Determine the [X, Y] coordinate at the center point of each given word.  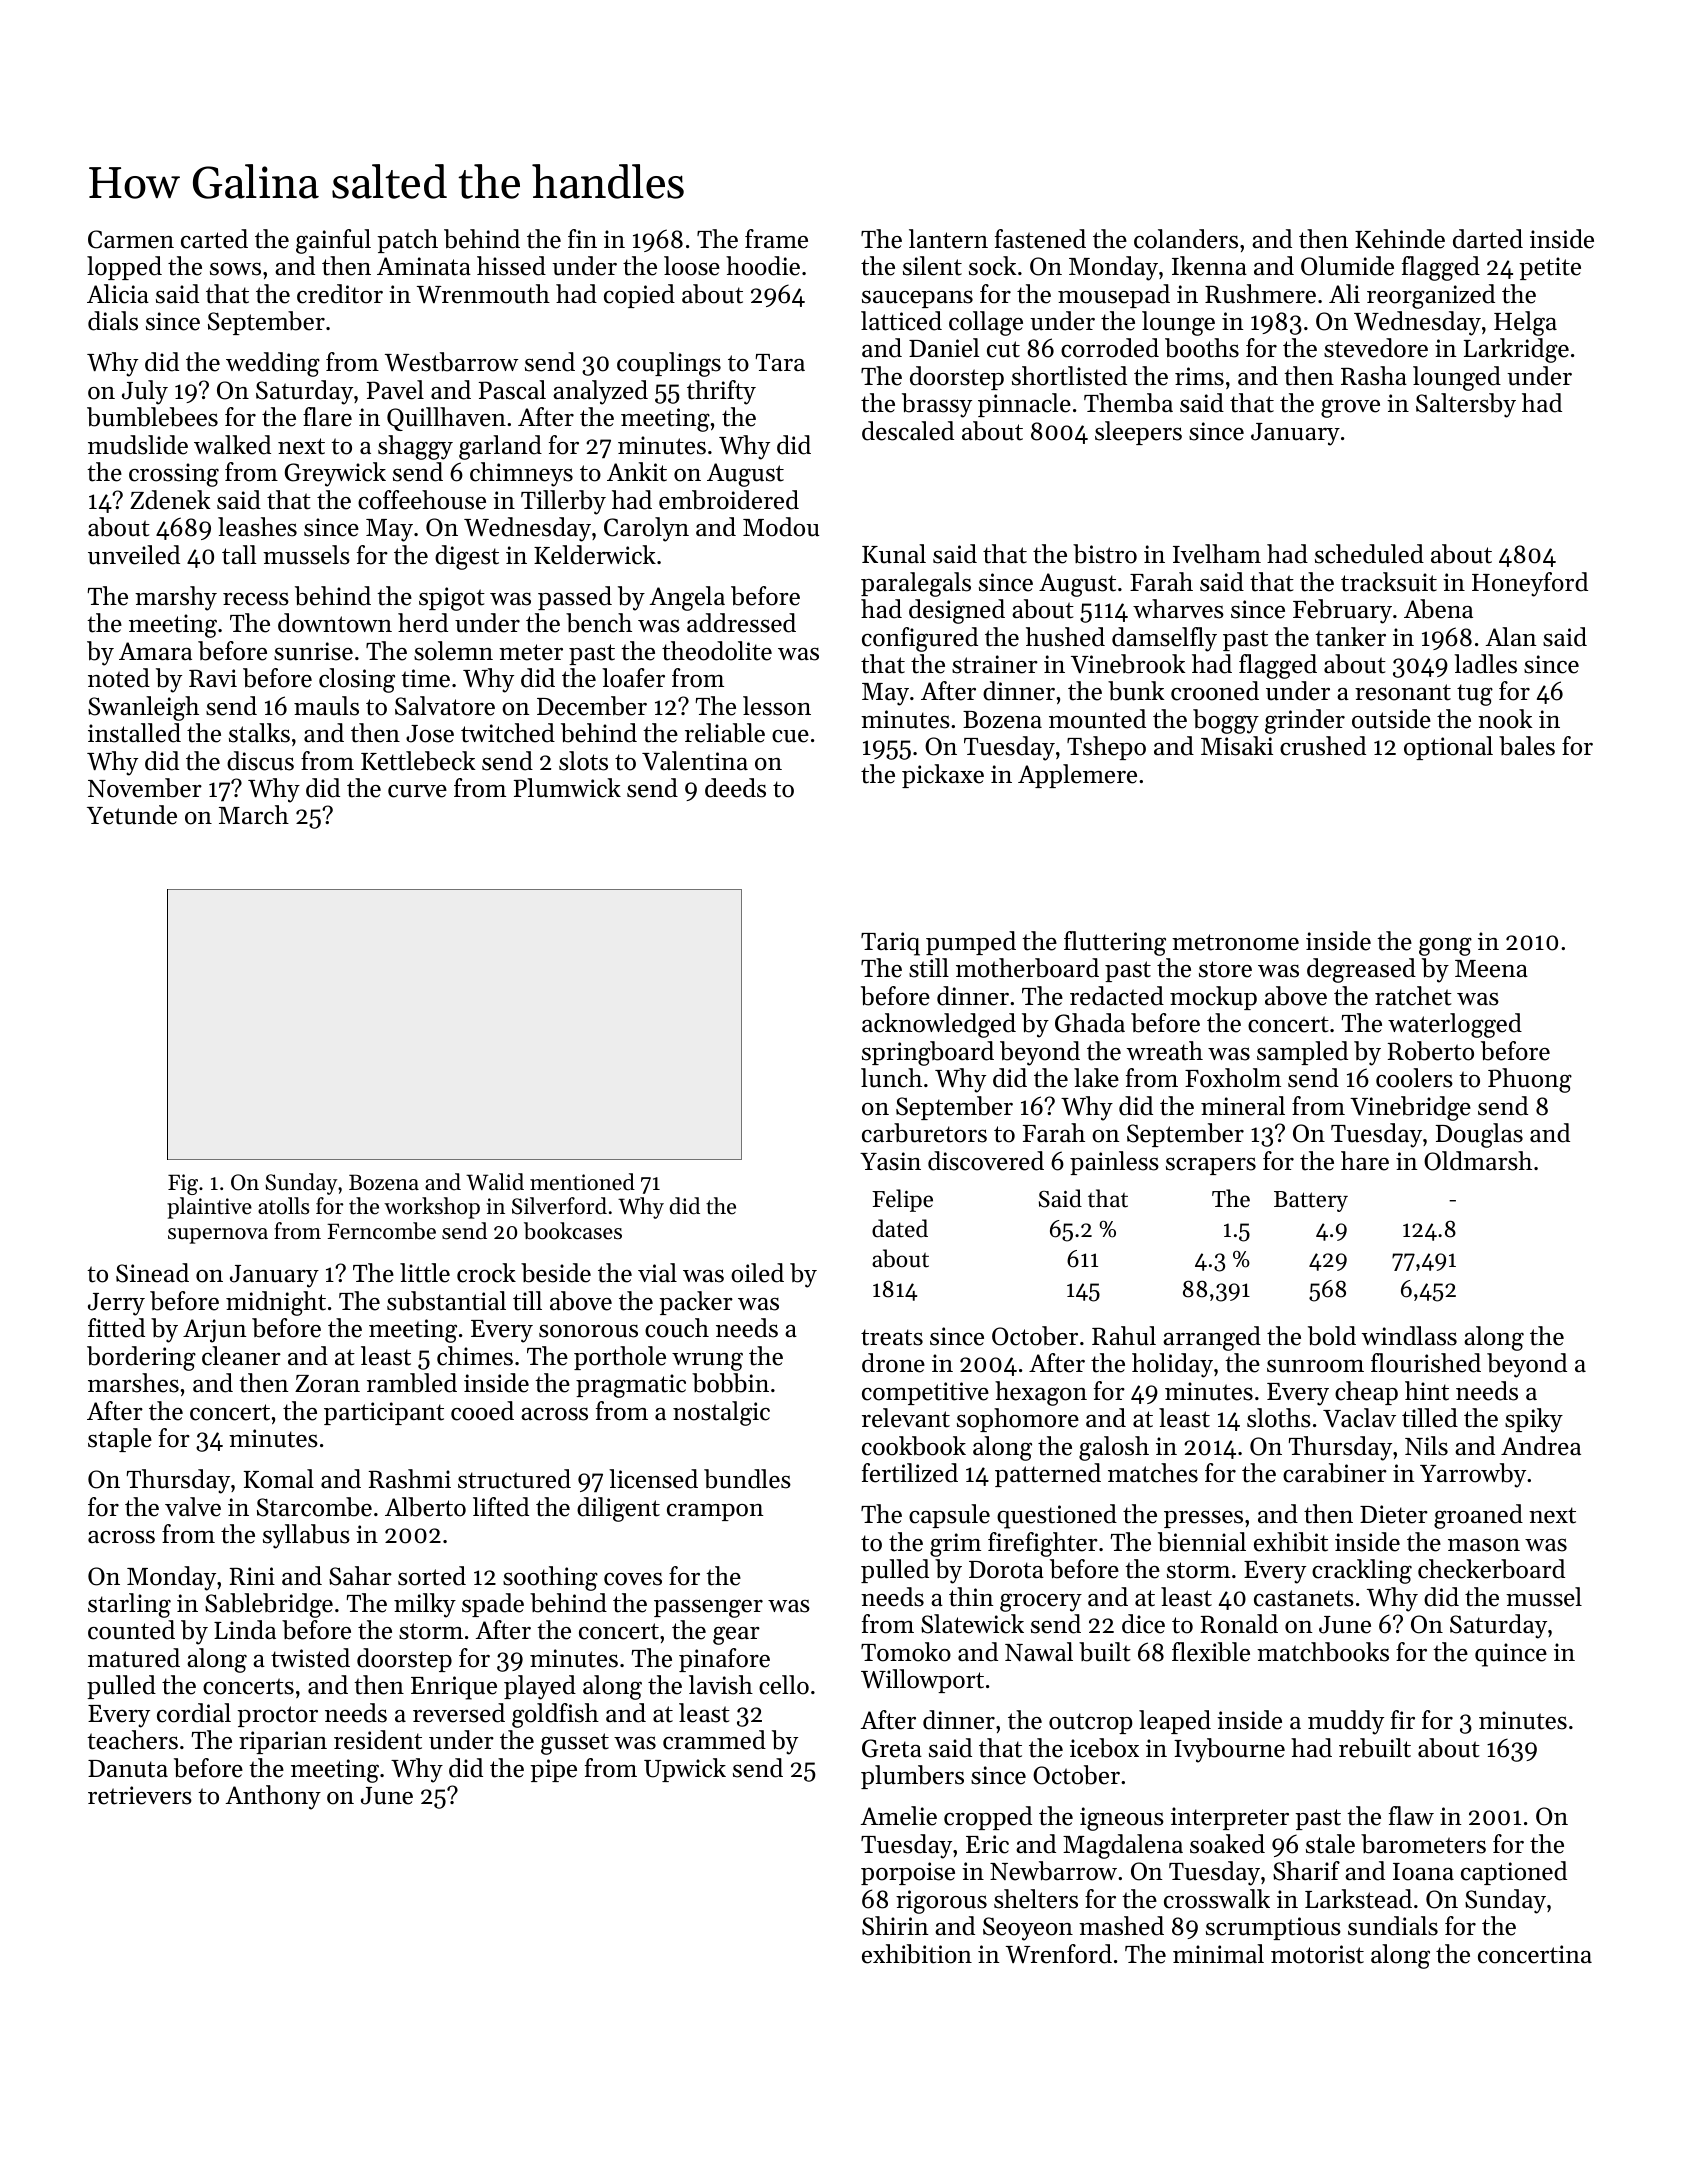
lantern [948, 239]
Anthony [273, 1797]
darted [1488, 239]
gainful [333, 241]
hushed [1065, 637]
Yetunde [132, 815]
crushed [1323, 746]
